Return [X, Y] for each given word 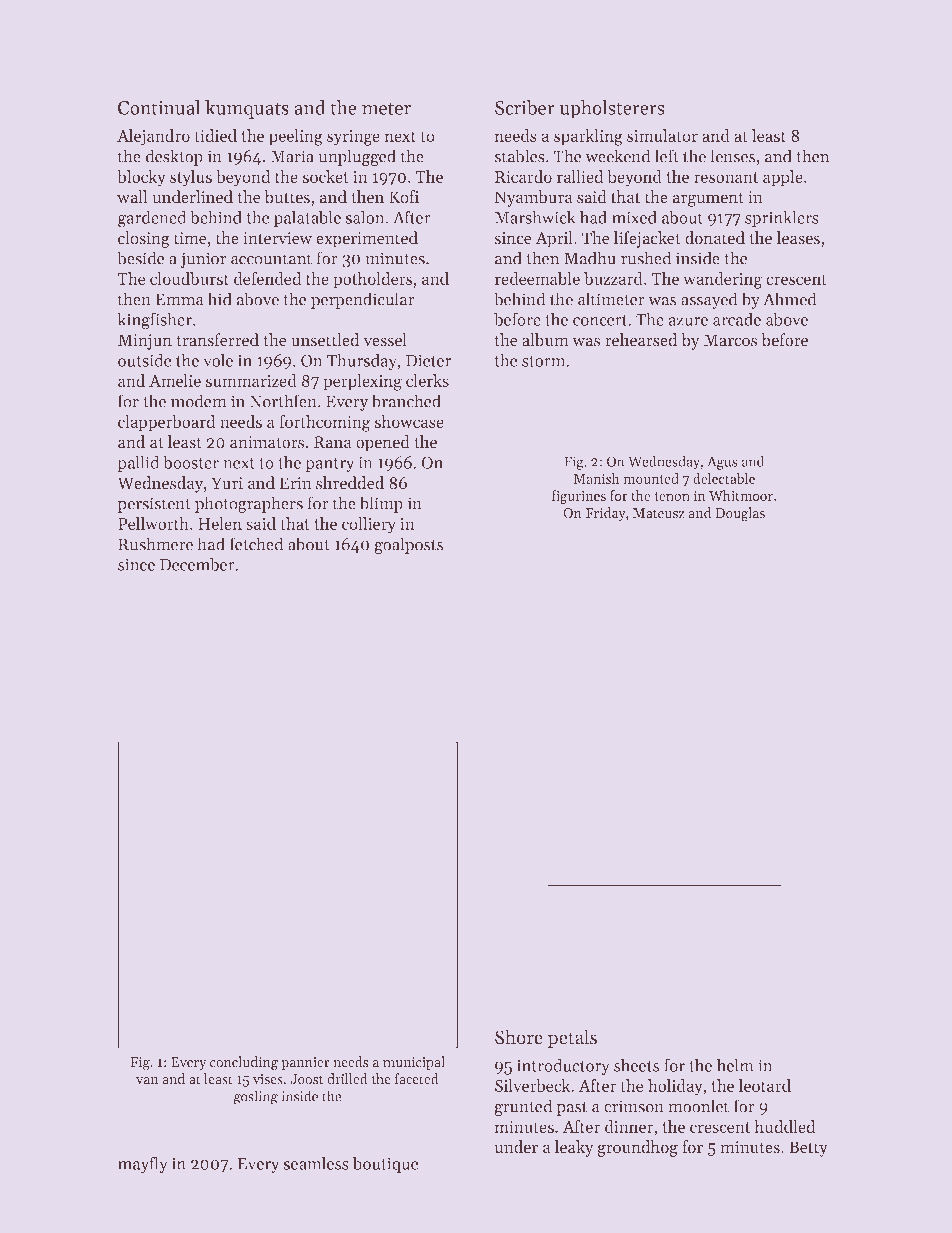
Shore [519, 1036]
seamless [316, 1163]
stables [520, 156]
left [667, 156]
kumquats [247, 109]
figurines [579, 497]
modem [198, 401]
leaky [574, 1148]
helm [735, 1065]
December [197, 564]
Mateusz [658, 513]
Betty [808, 1149]
